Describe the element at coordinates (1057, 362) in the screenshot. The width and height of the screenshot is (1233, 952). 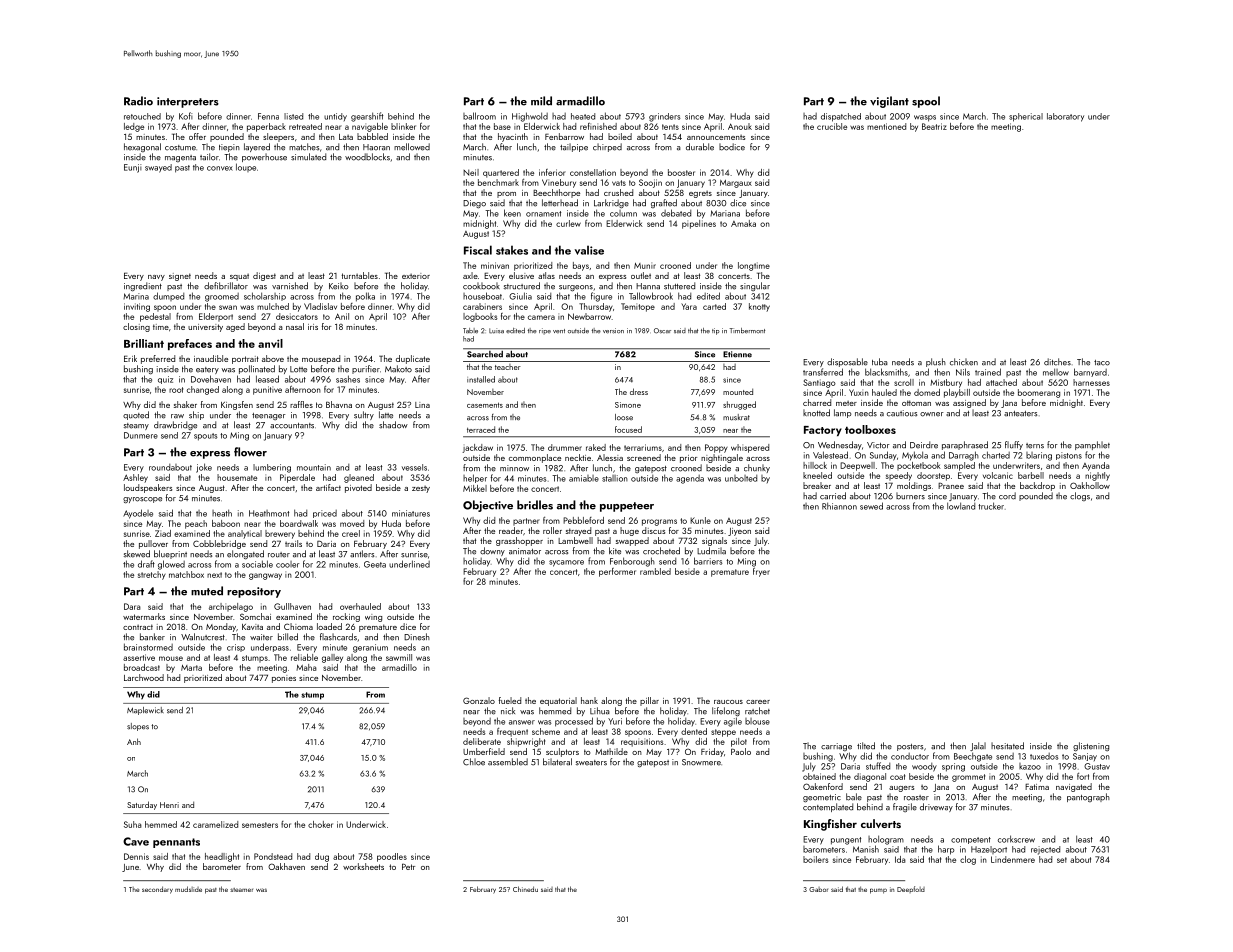
I see `ditches` at that location.
